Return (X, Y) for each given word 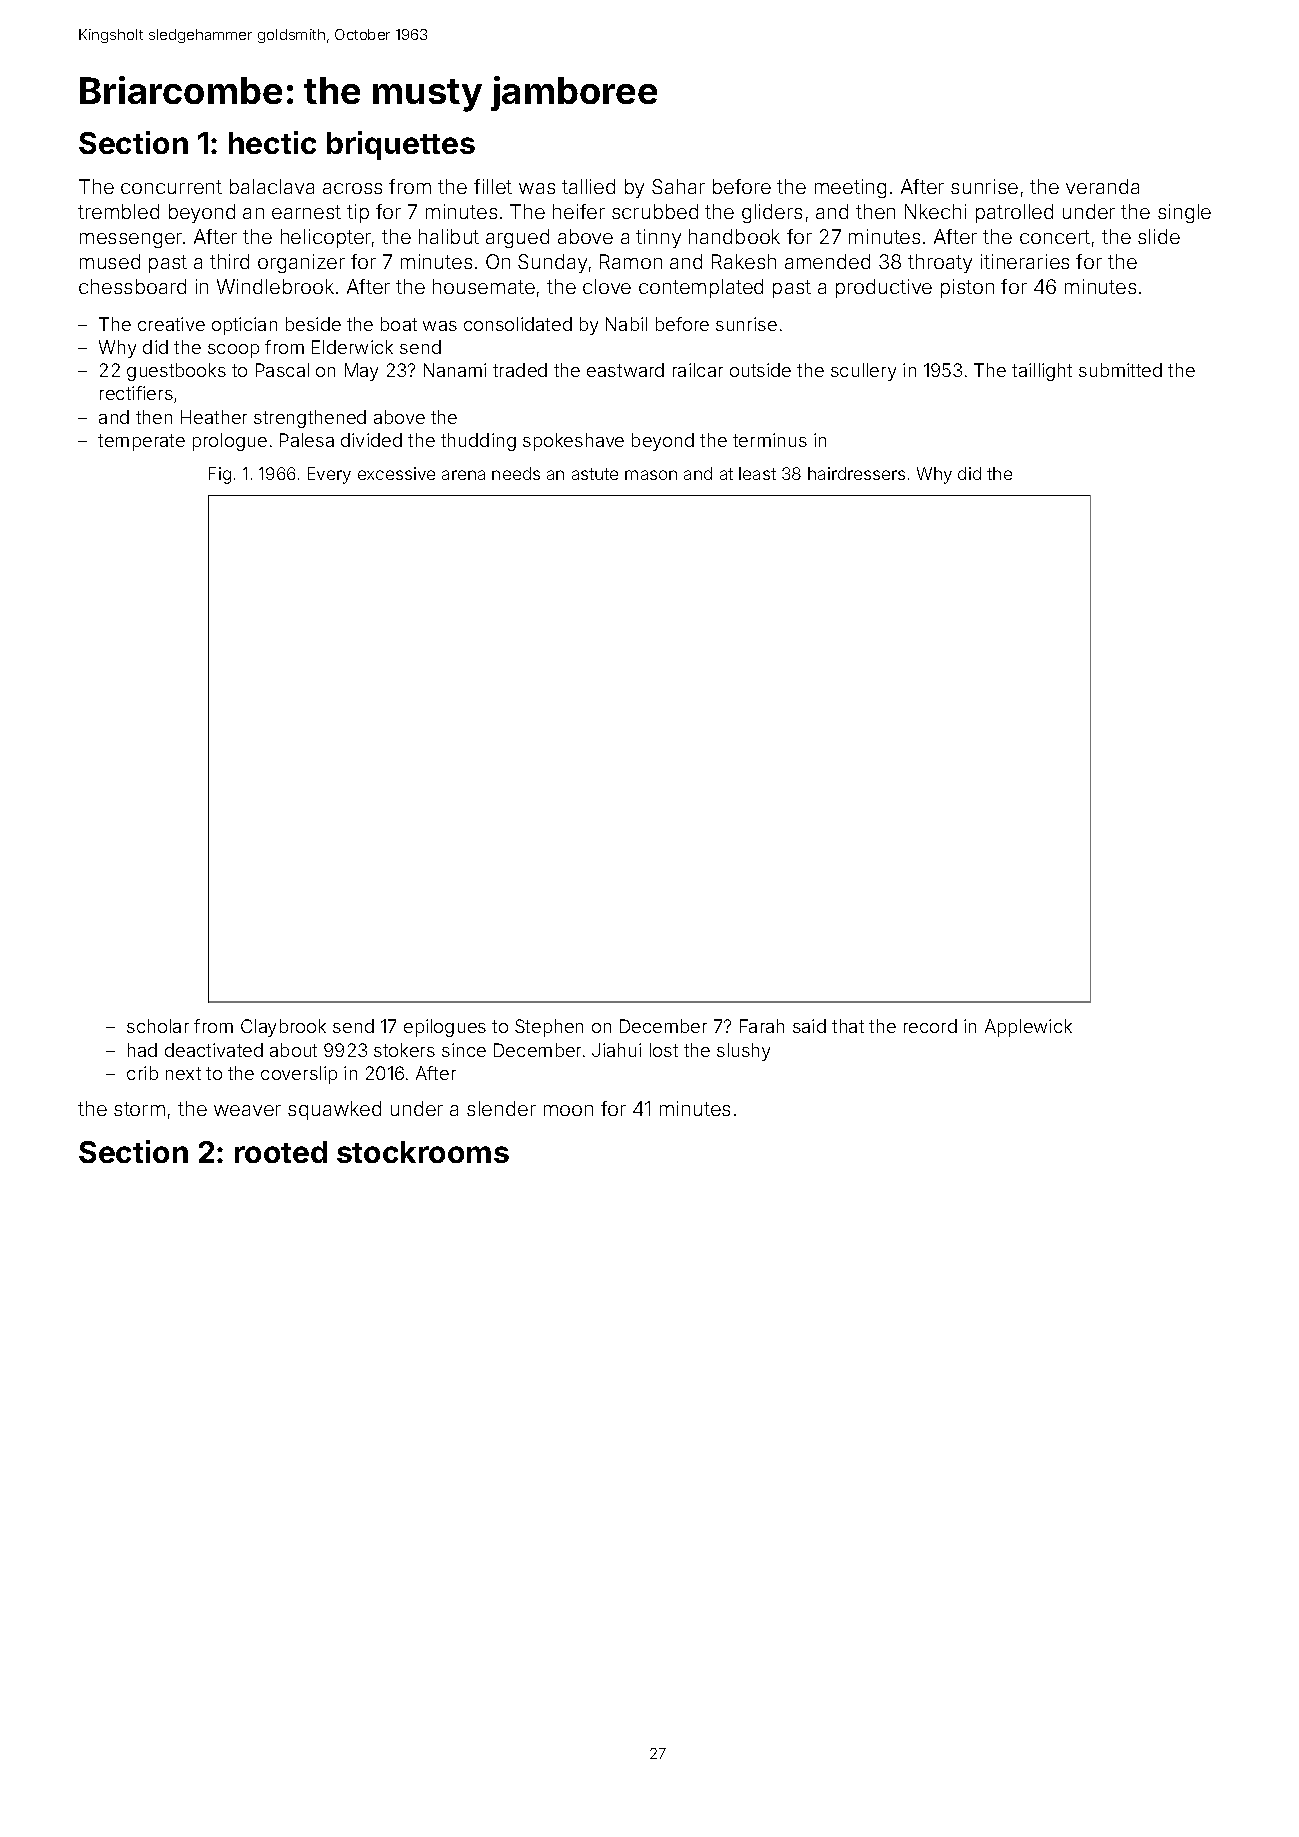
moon (568, 1110)
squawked (334, 1110)
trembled (118, 211)
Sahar (678, 186)
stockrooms (423, 1152)
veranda (1102, 186)
